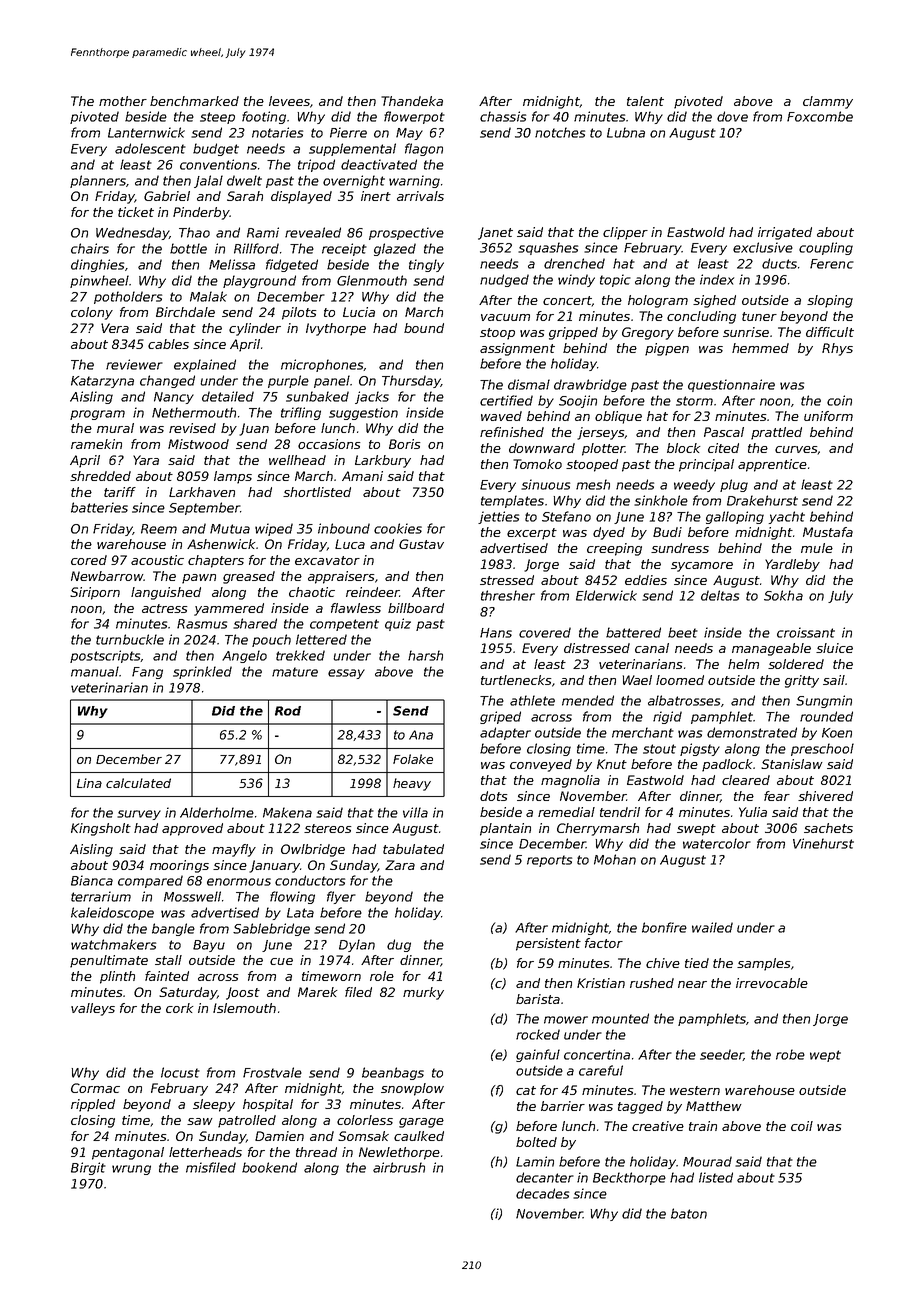 The image size is (924, 1308). I want to click on Melissa, so click(232, 264).
